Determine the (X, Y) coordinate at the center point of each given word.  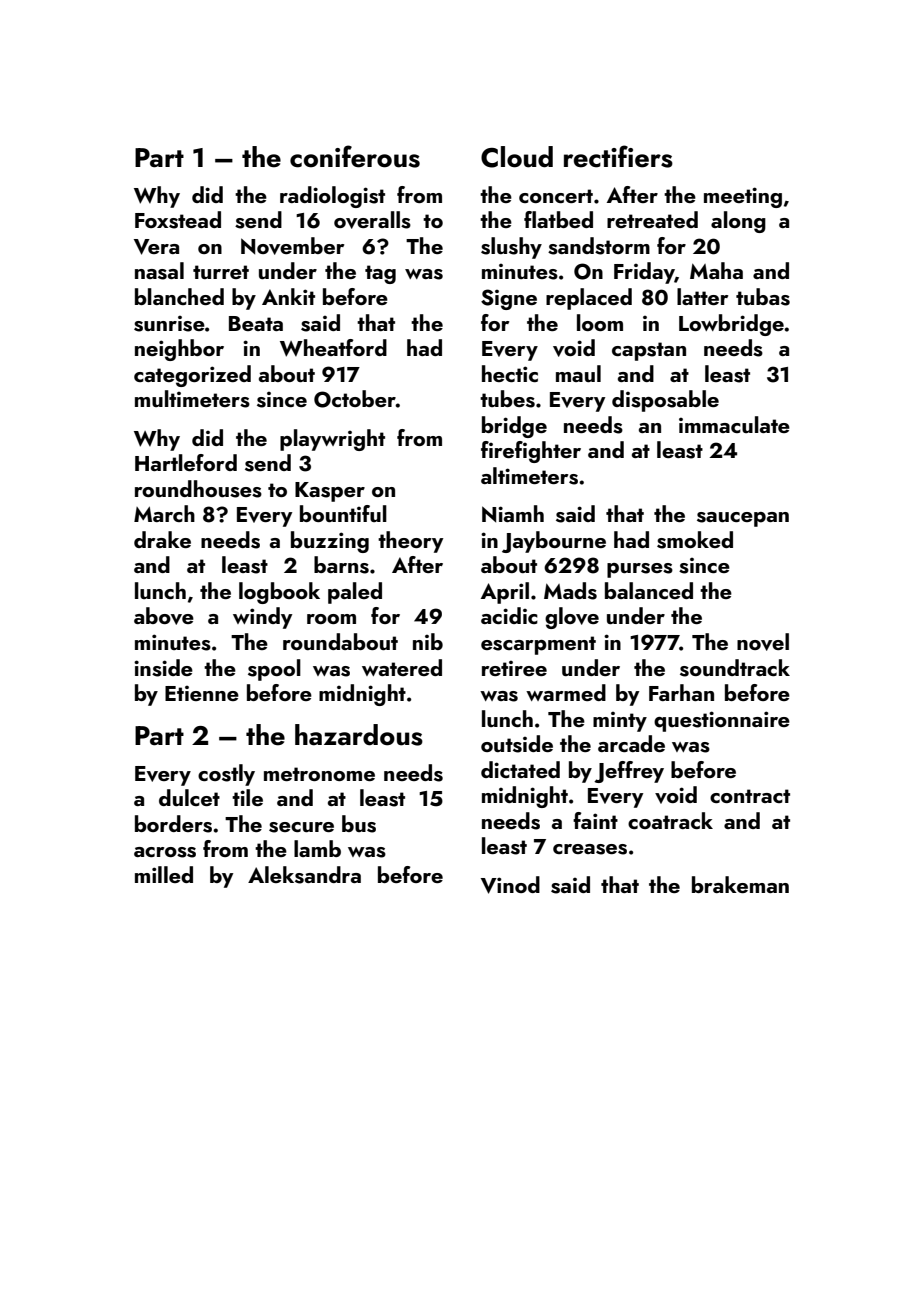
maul (578, 373)
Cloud (517, 157)
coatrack (670, 820)
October (355, 399)
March (164, 513)
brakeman (740, 884)
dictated (520, 769)
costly (226, 775)
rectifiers (618, 156)
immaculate (734, 424)
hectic (510, 373)
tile (247, 797)
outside (517, 744)
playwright (332, 440)
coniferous (355, 156)
